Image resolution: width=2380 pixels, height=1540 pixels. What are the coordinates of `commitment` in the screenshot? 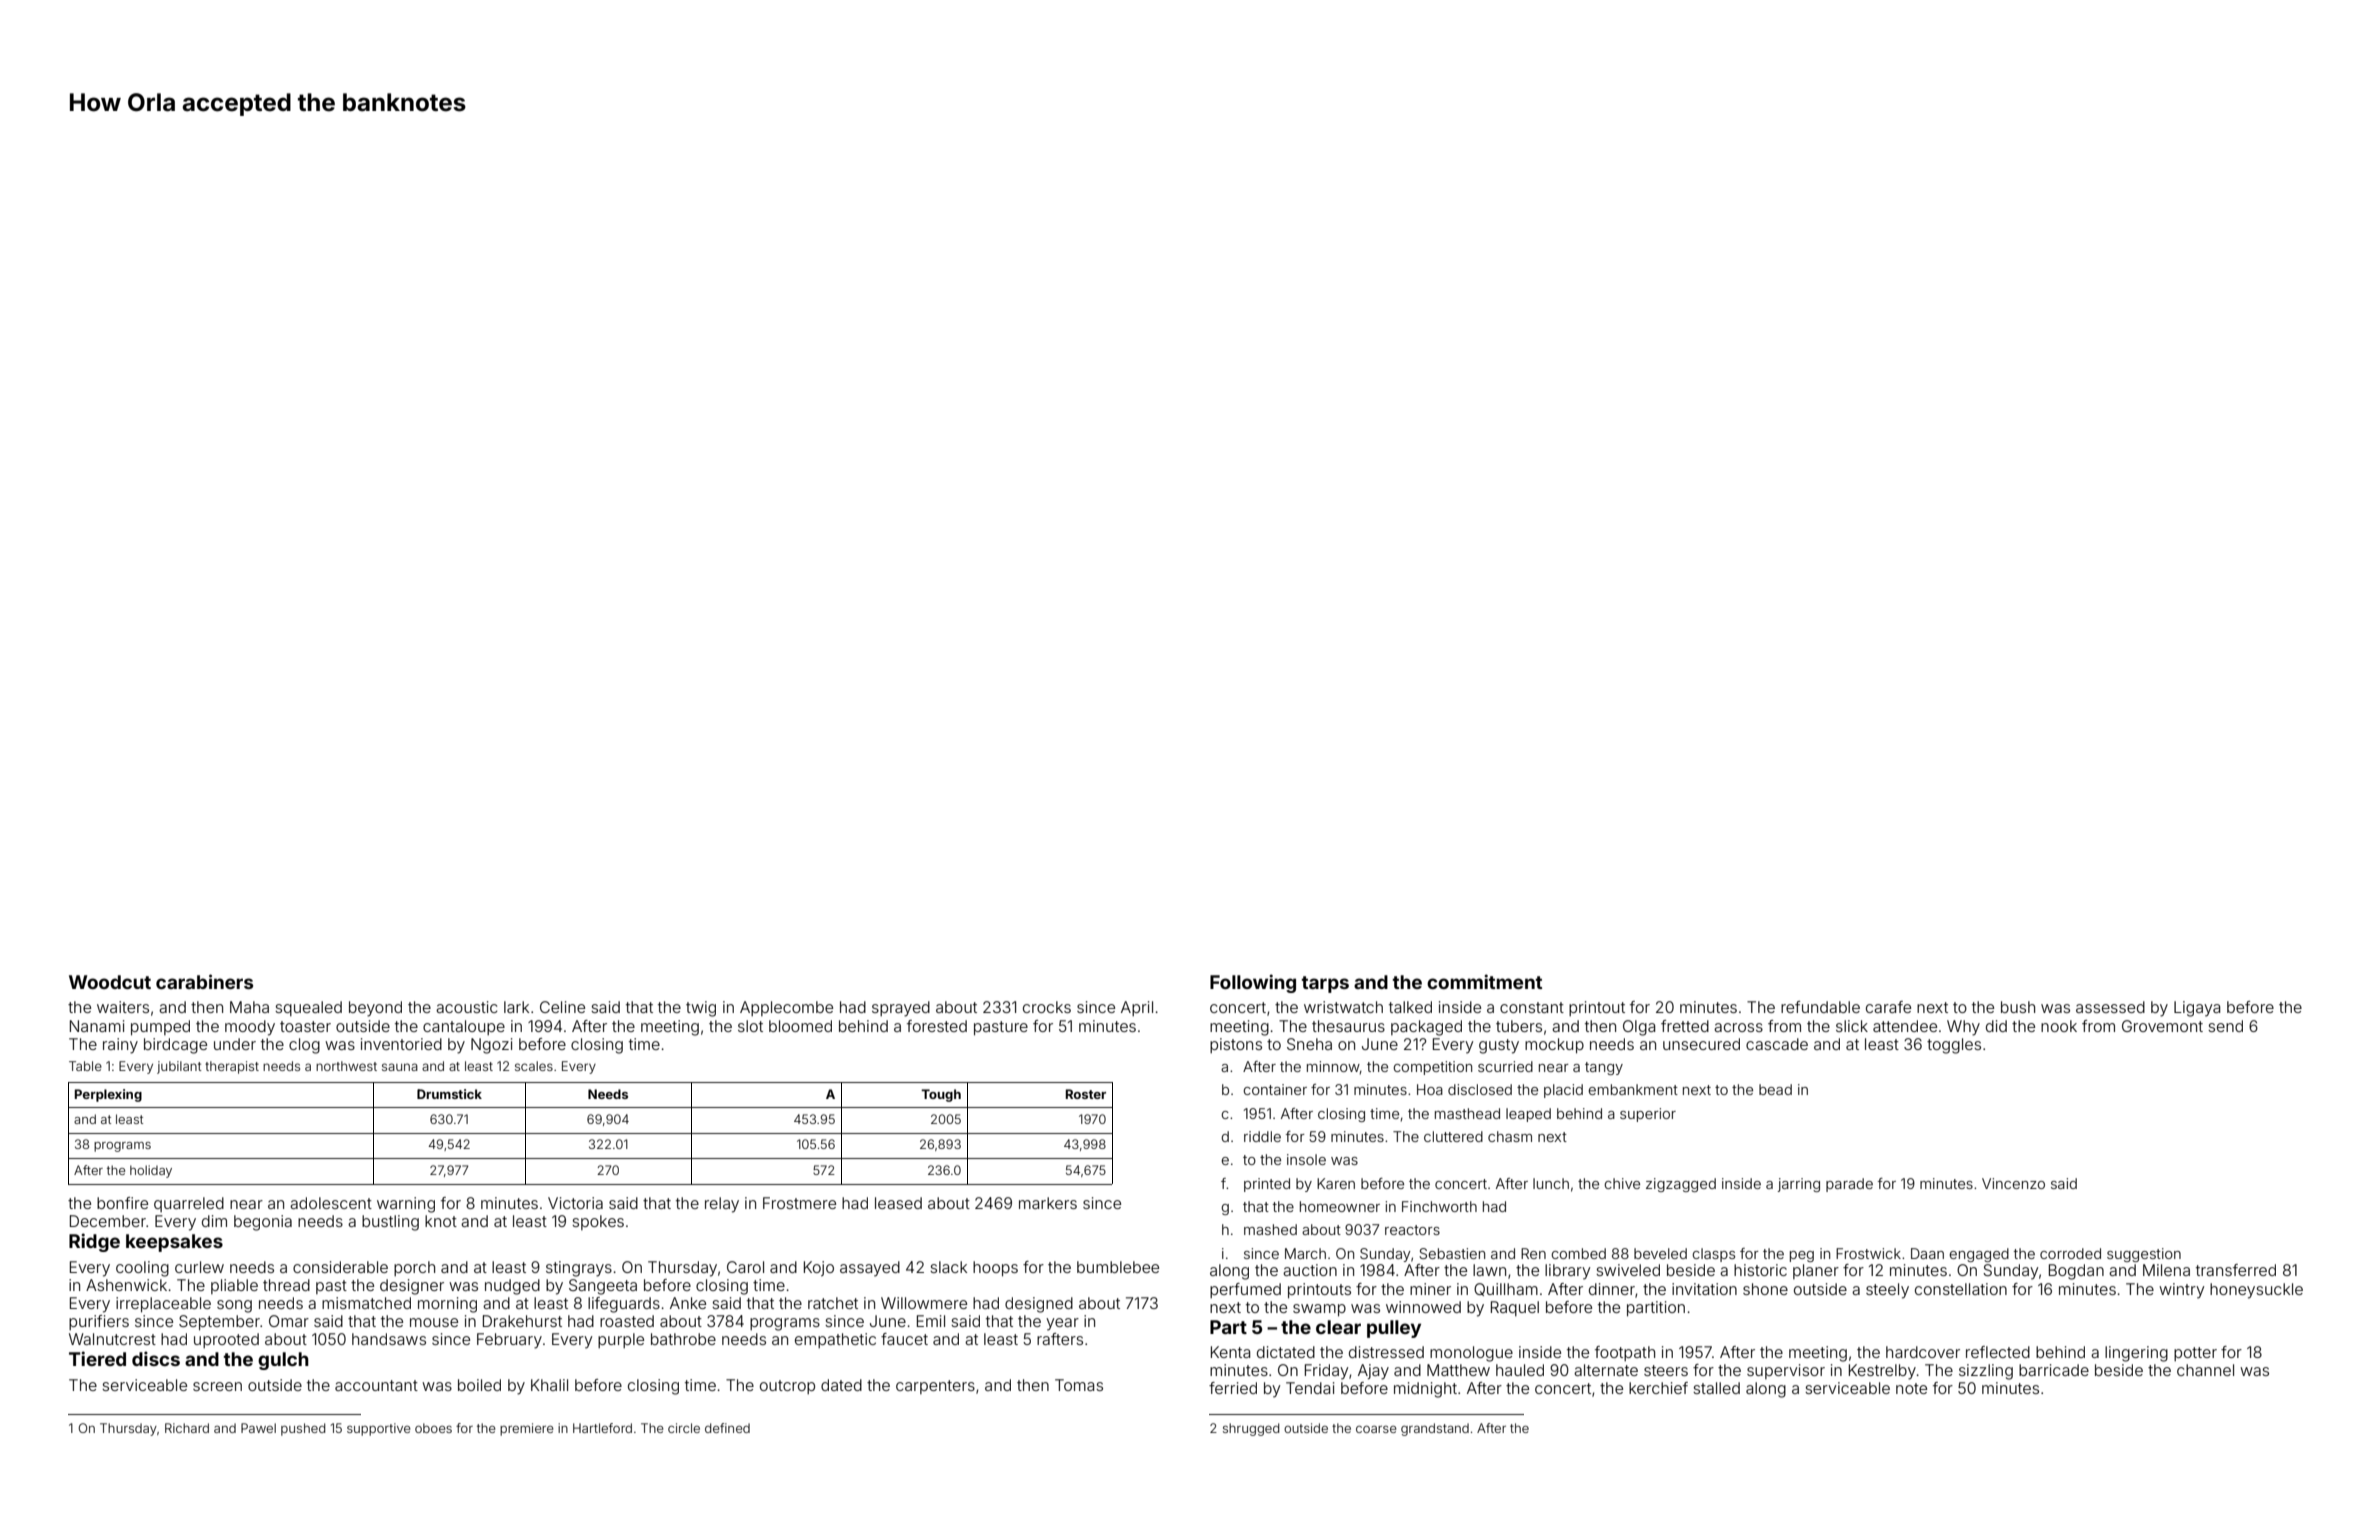 It's located at (1484, 981).
